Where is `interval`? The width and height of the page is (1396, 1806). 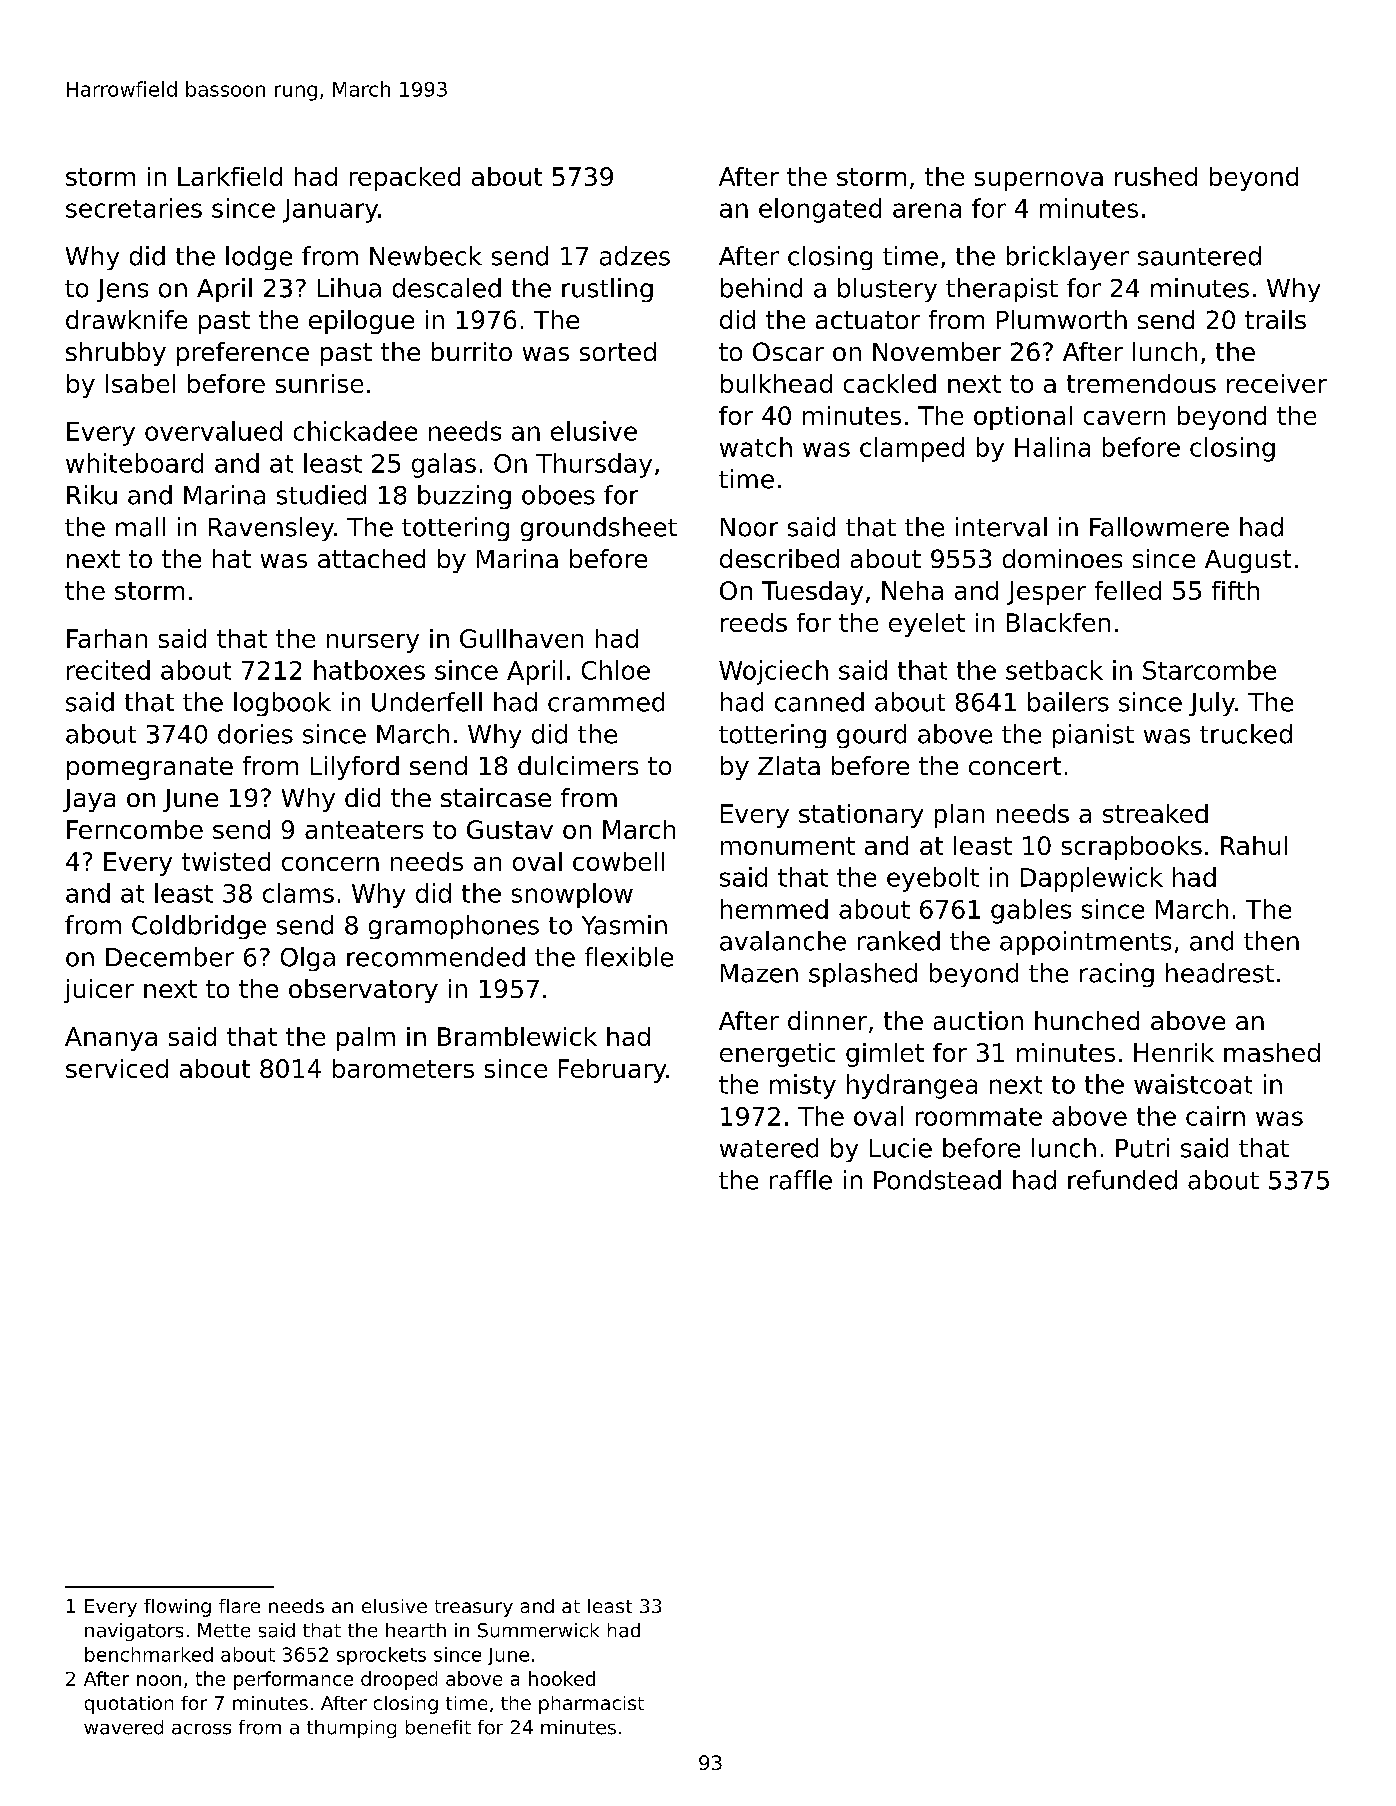
interval is located at coordinates (1001, 527).
